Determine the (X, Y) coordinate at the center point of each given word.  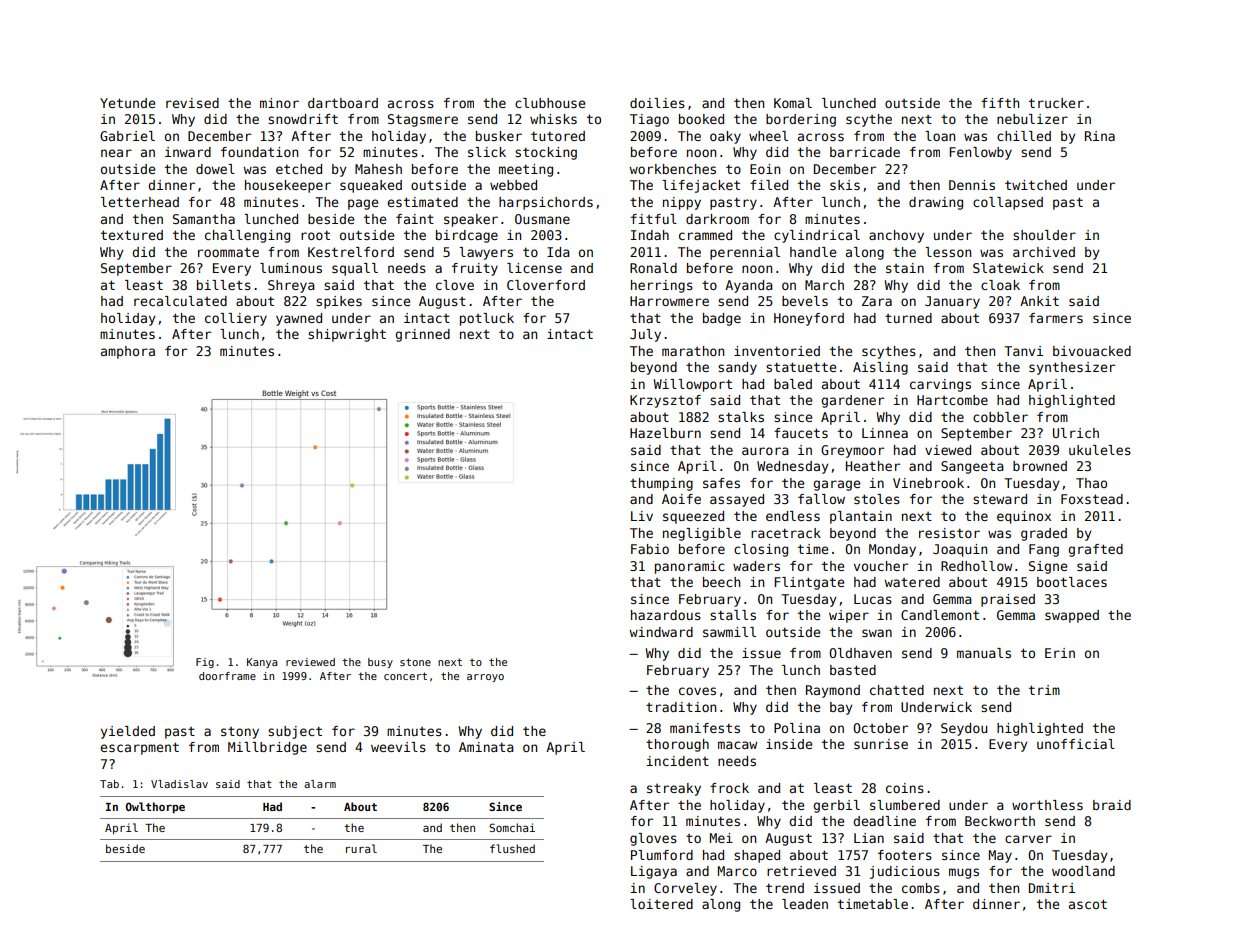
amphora (128, 352)
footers (905, 855)
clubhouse (550, 103)
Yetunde (127, 103)
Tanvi (1023, 351)
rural (361, 848)
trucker (1056, 103)
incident (677, 761)
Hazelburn (665, 433)
